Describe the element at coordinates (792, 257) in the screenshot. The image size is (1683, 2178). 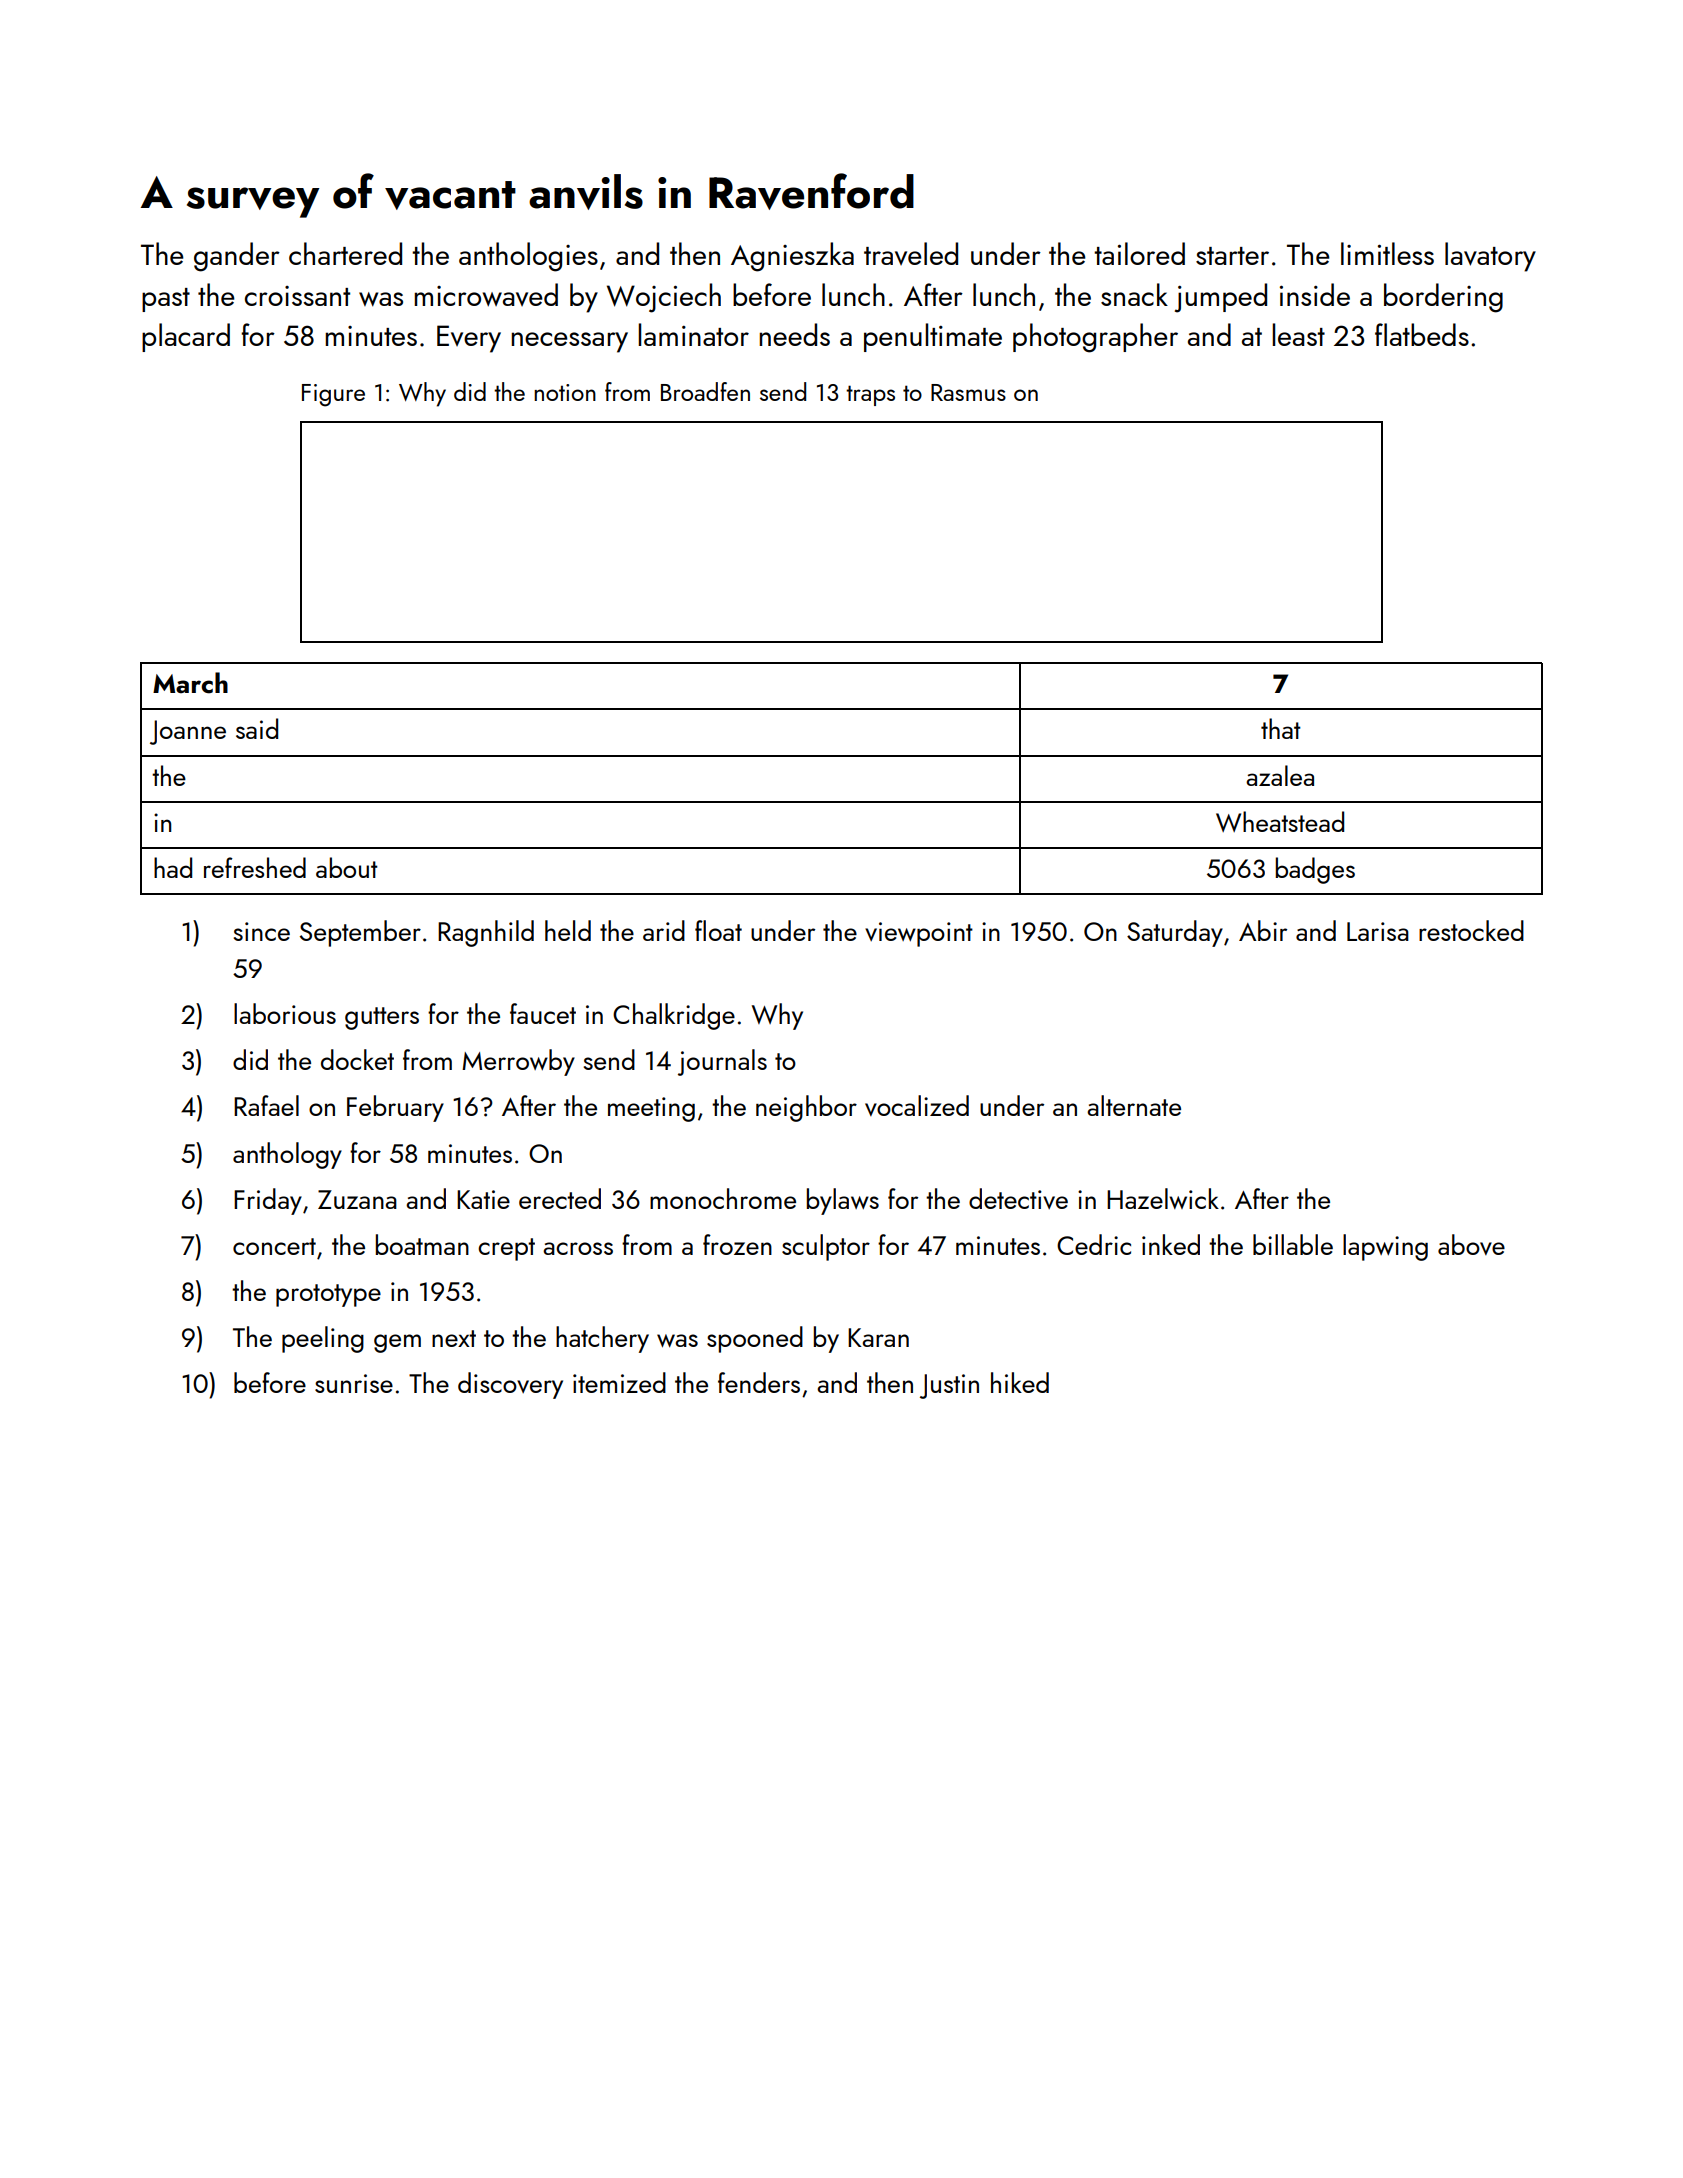
I see `Agnieszka` at that location.
